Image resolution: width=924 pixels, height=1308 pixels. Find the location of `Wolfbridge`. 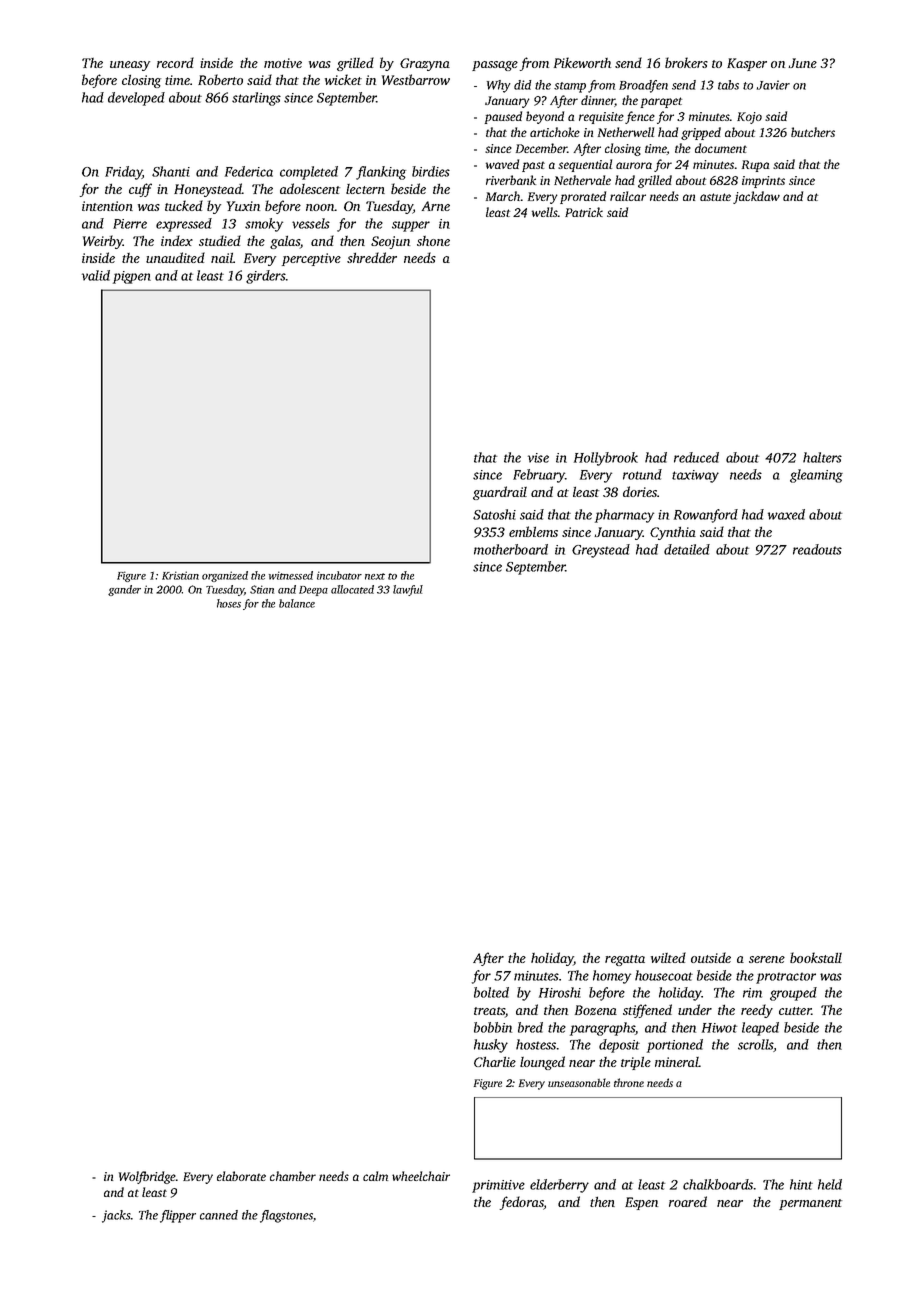

Wolfbridge is located at coordinates (147, 1177).
